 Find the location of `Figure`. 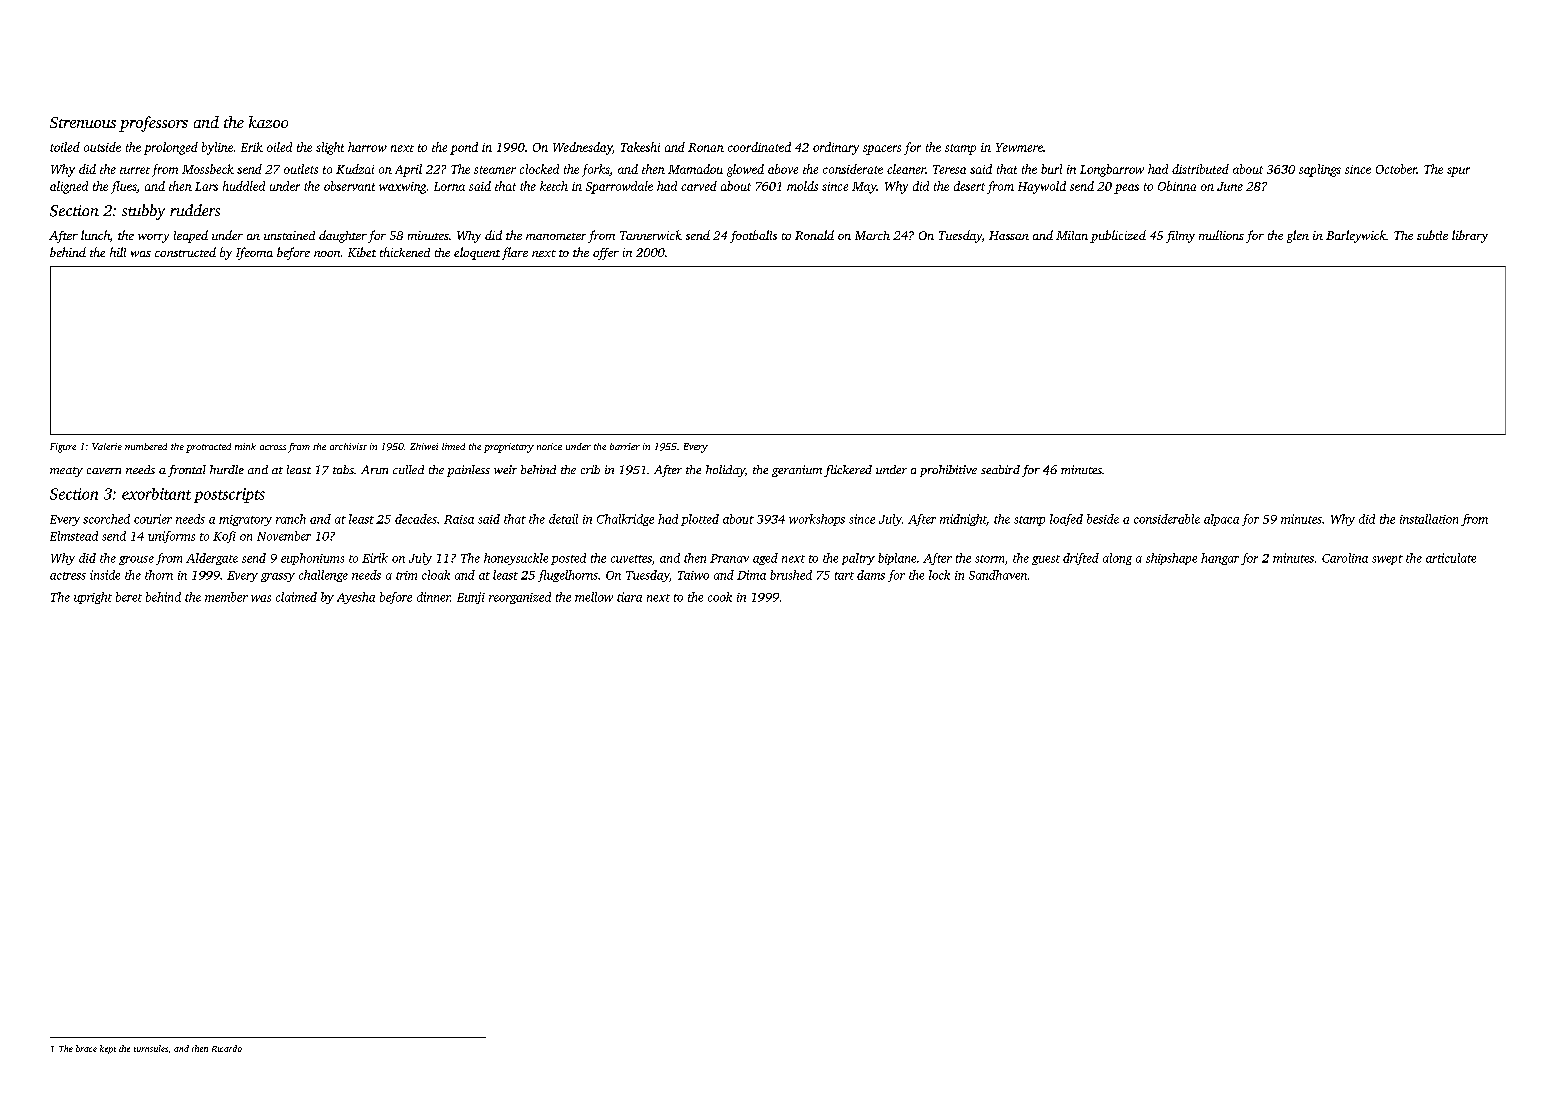

Figure is located at coordinates (63, 448).
